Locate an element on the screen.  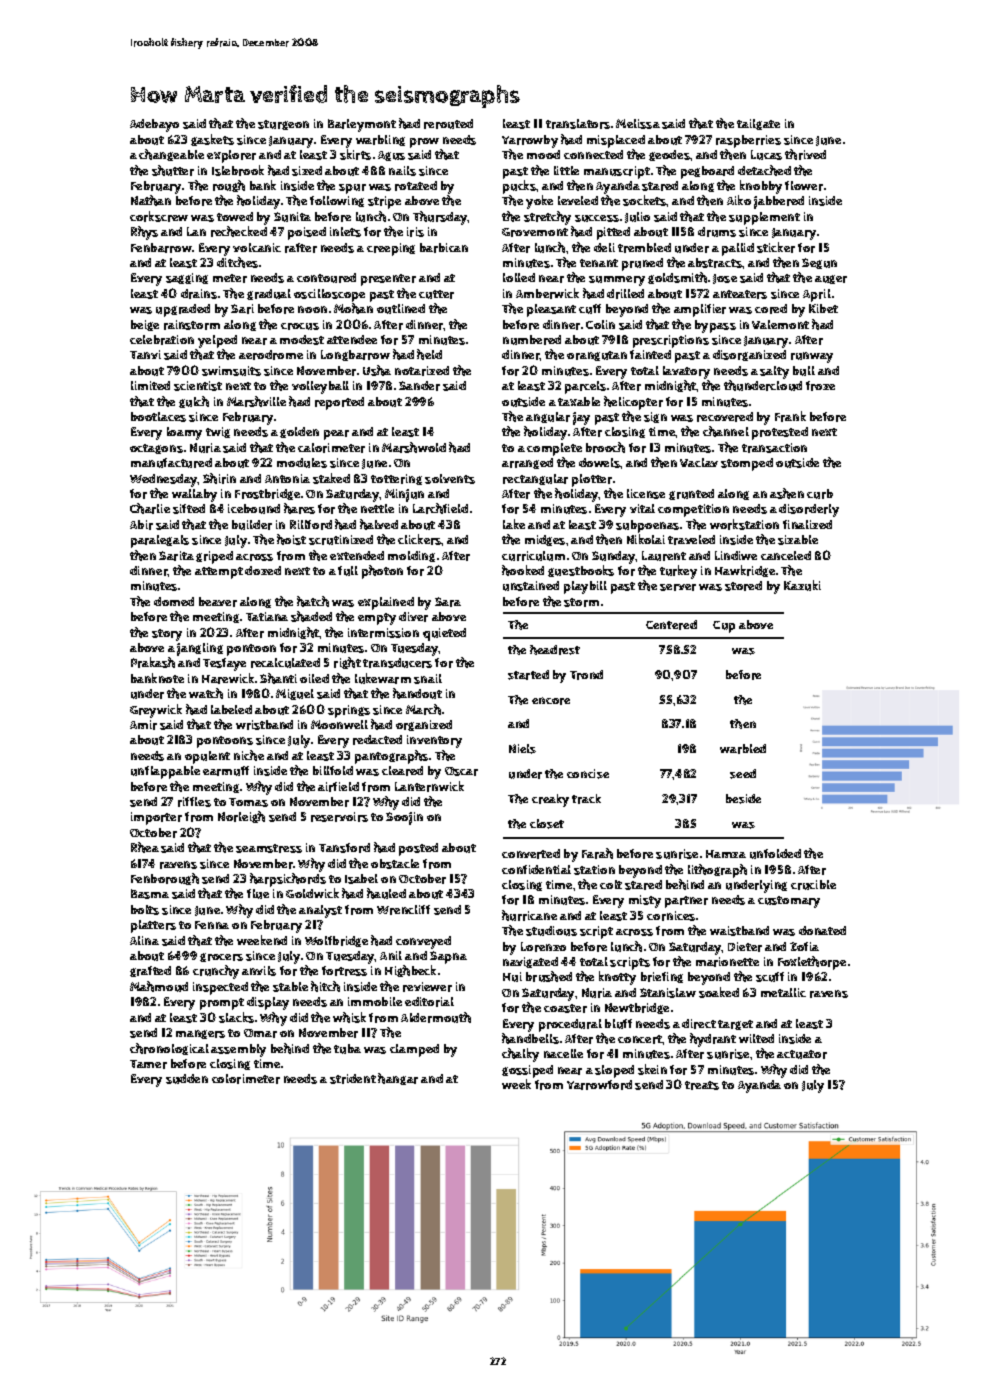
Yarrowford is located at coordinates (599, 1085).
